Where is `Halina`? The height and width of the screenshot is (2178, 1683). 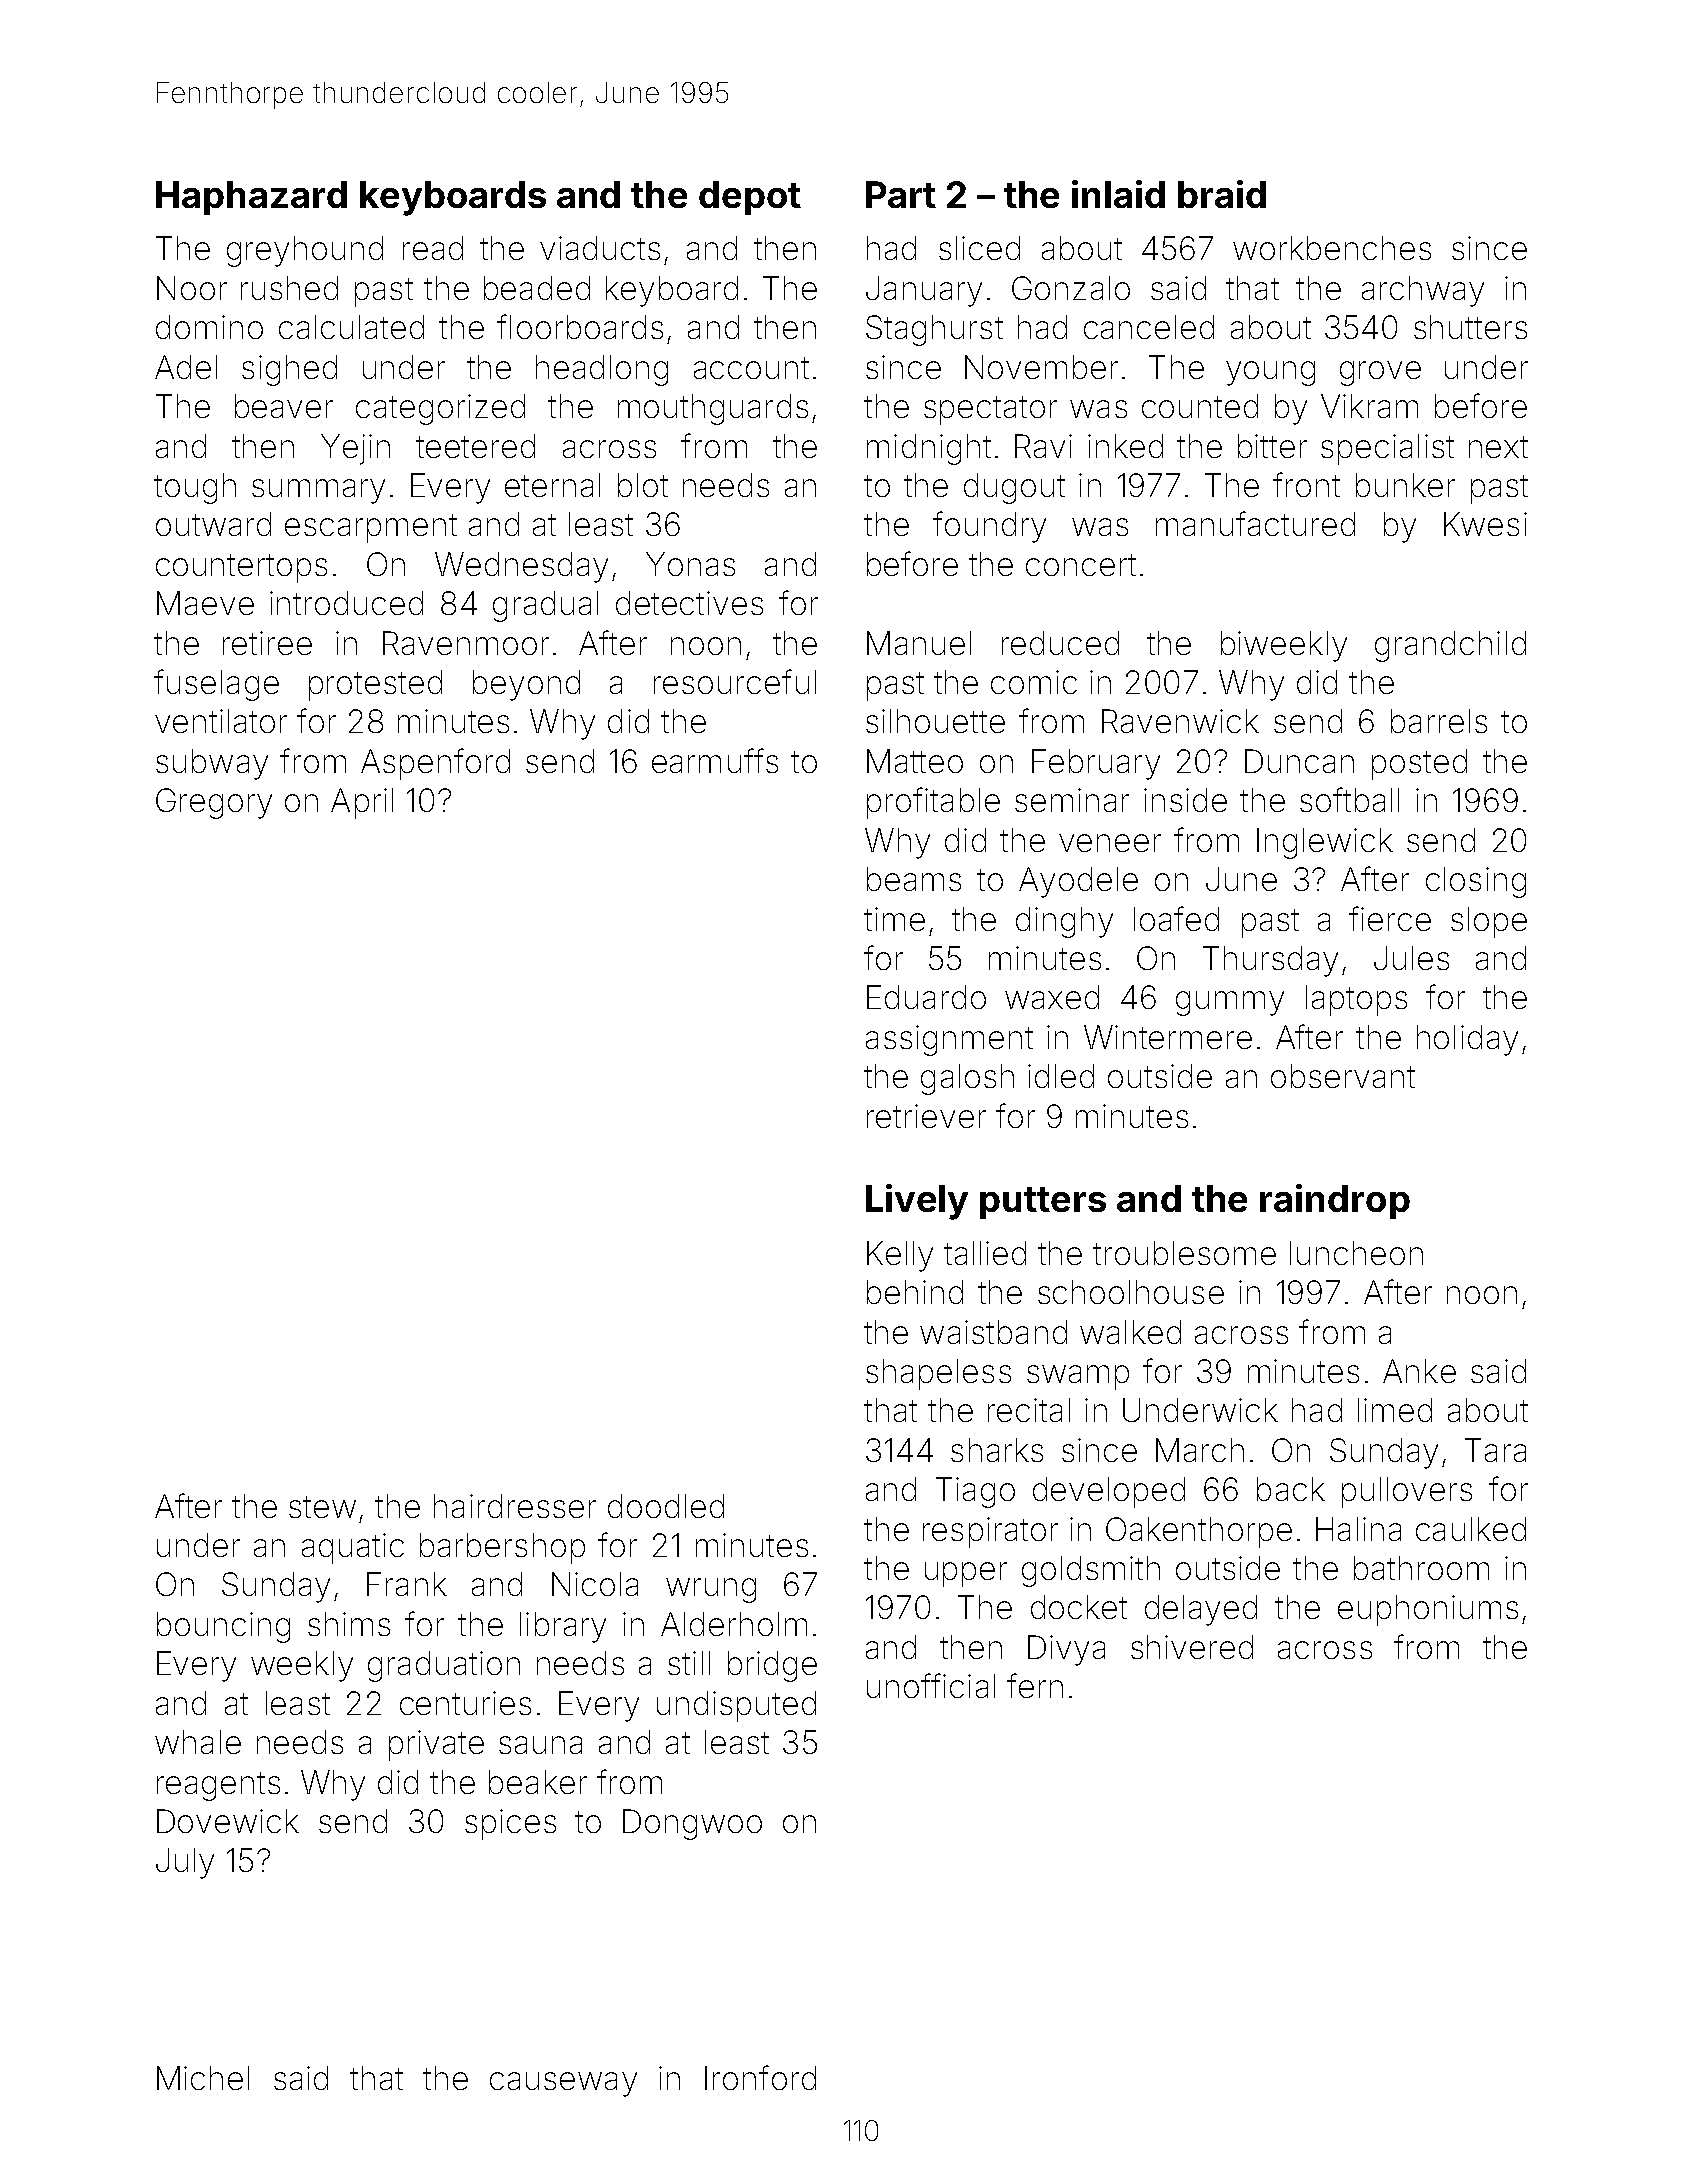 Halina is located at coordinates (1358, 1529).
